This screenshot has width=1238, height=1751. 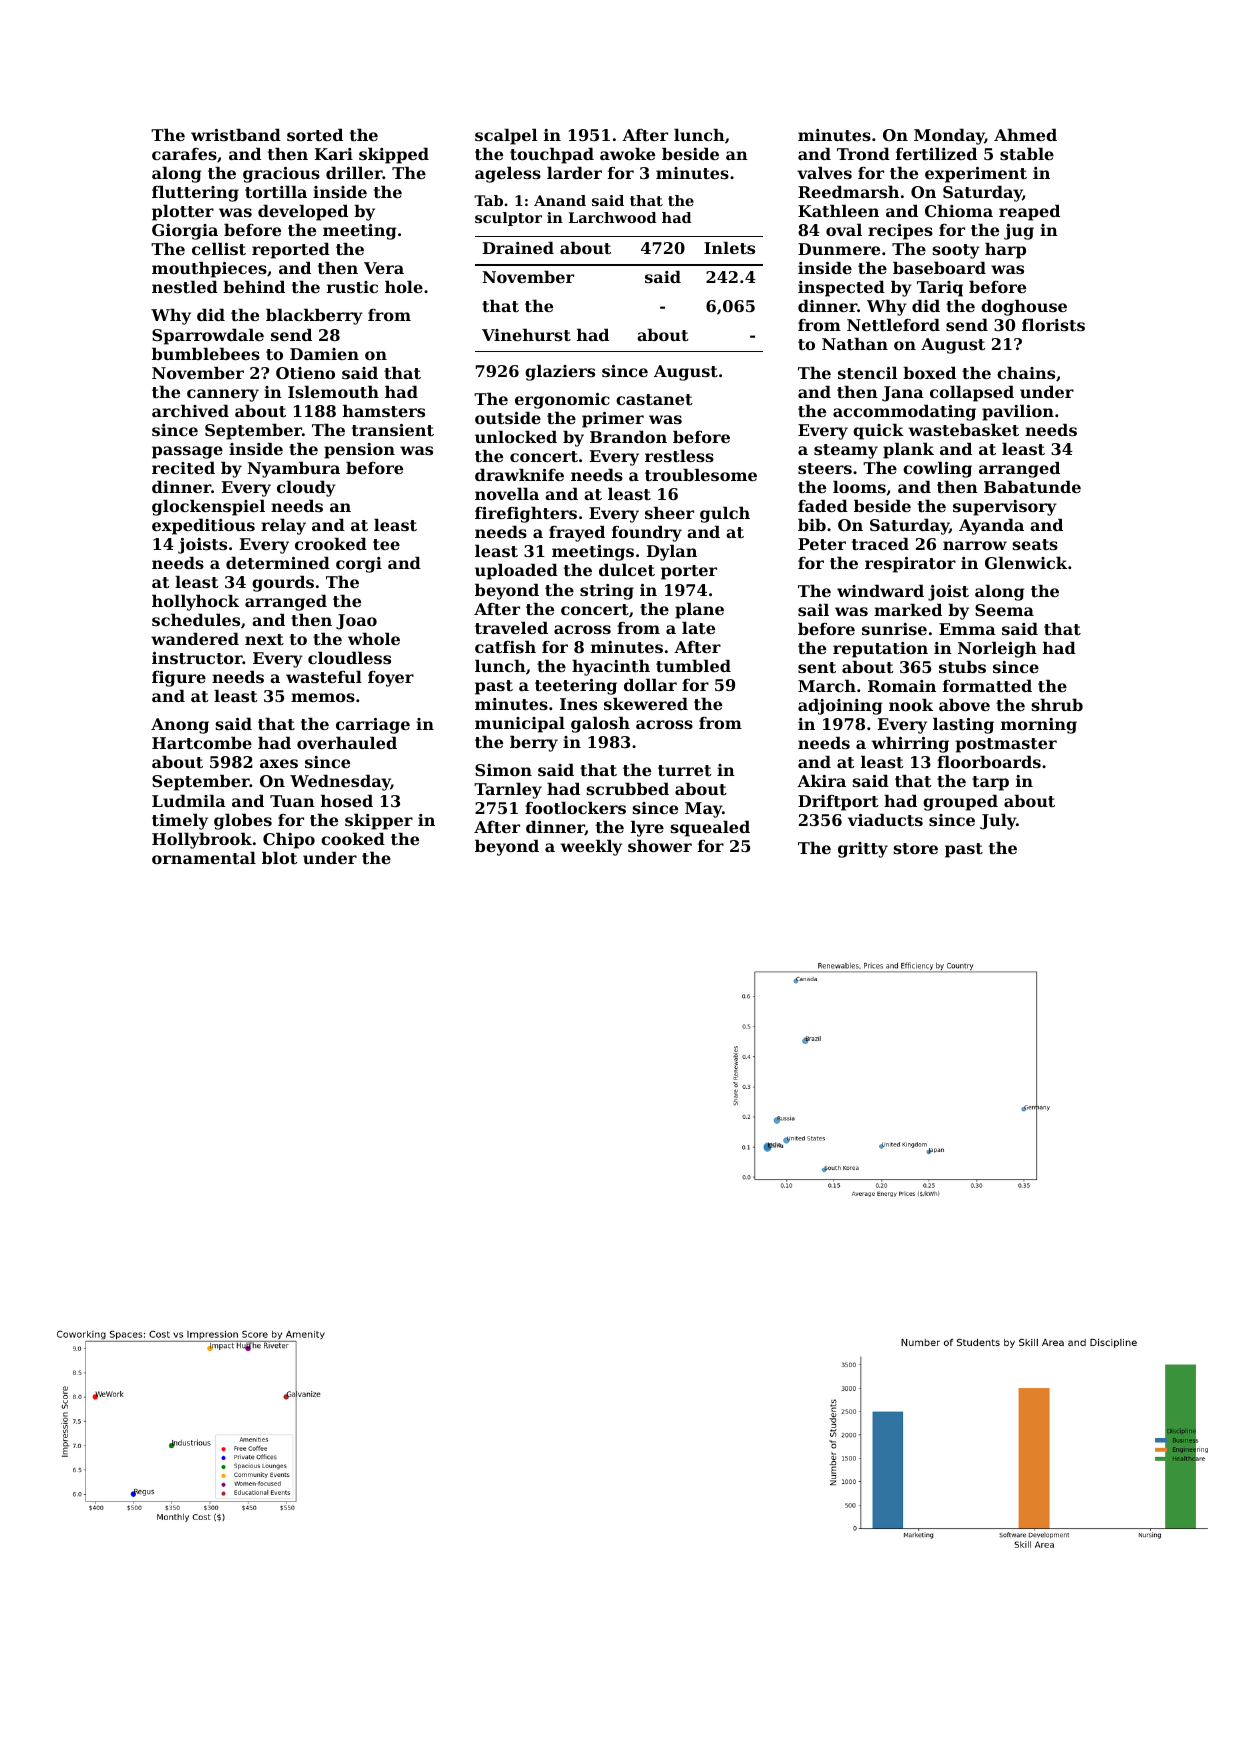 What do you see at coordinates (195, 638) in the screenshot?
I see `wandered` at bounding box center [195, 638].
